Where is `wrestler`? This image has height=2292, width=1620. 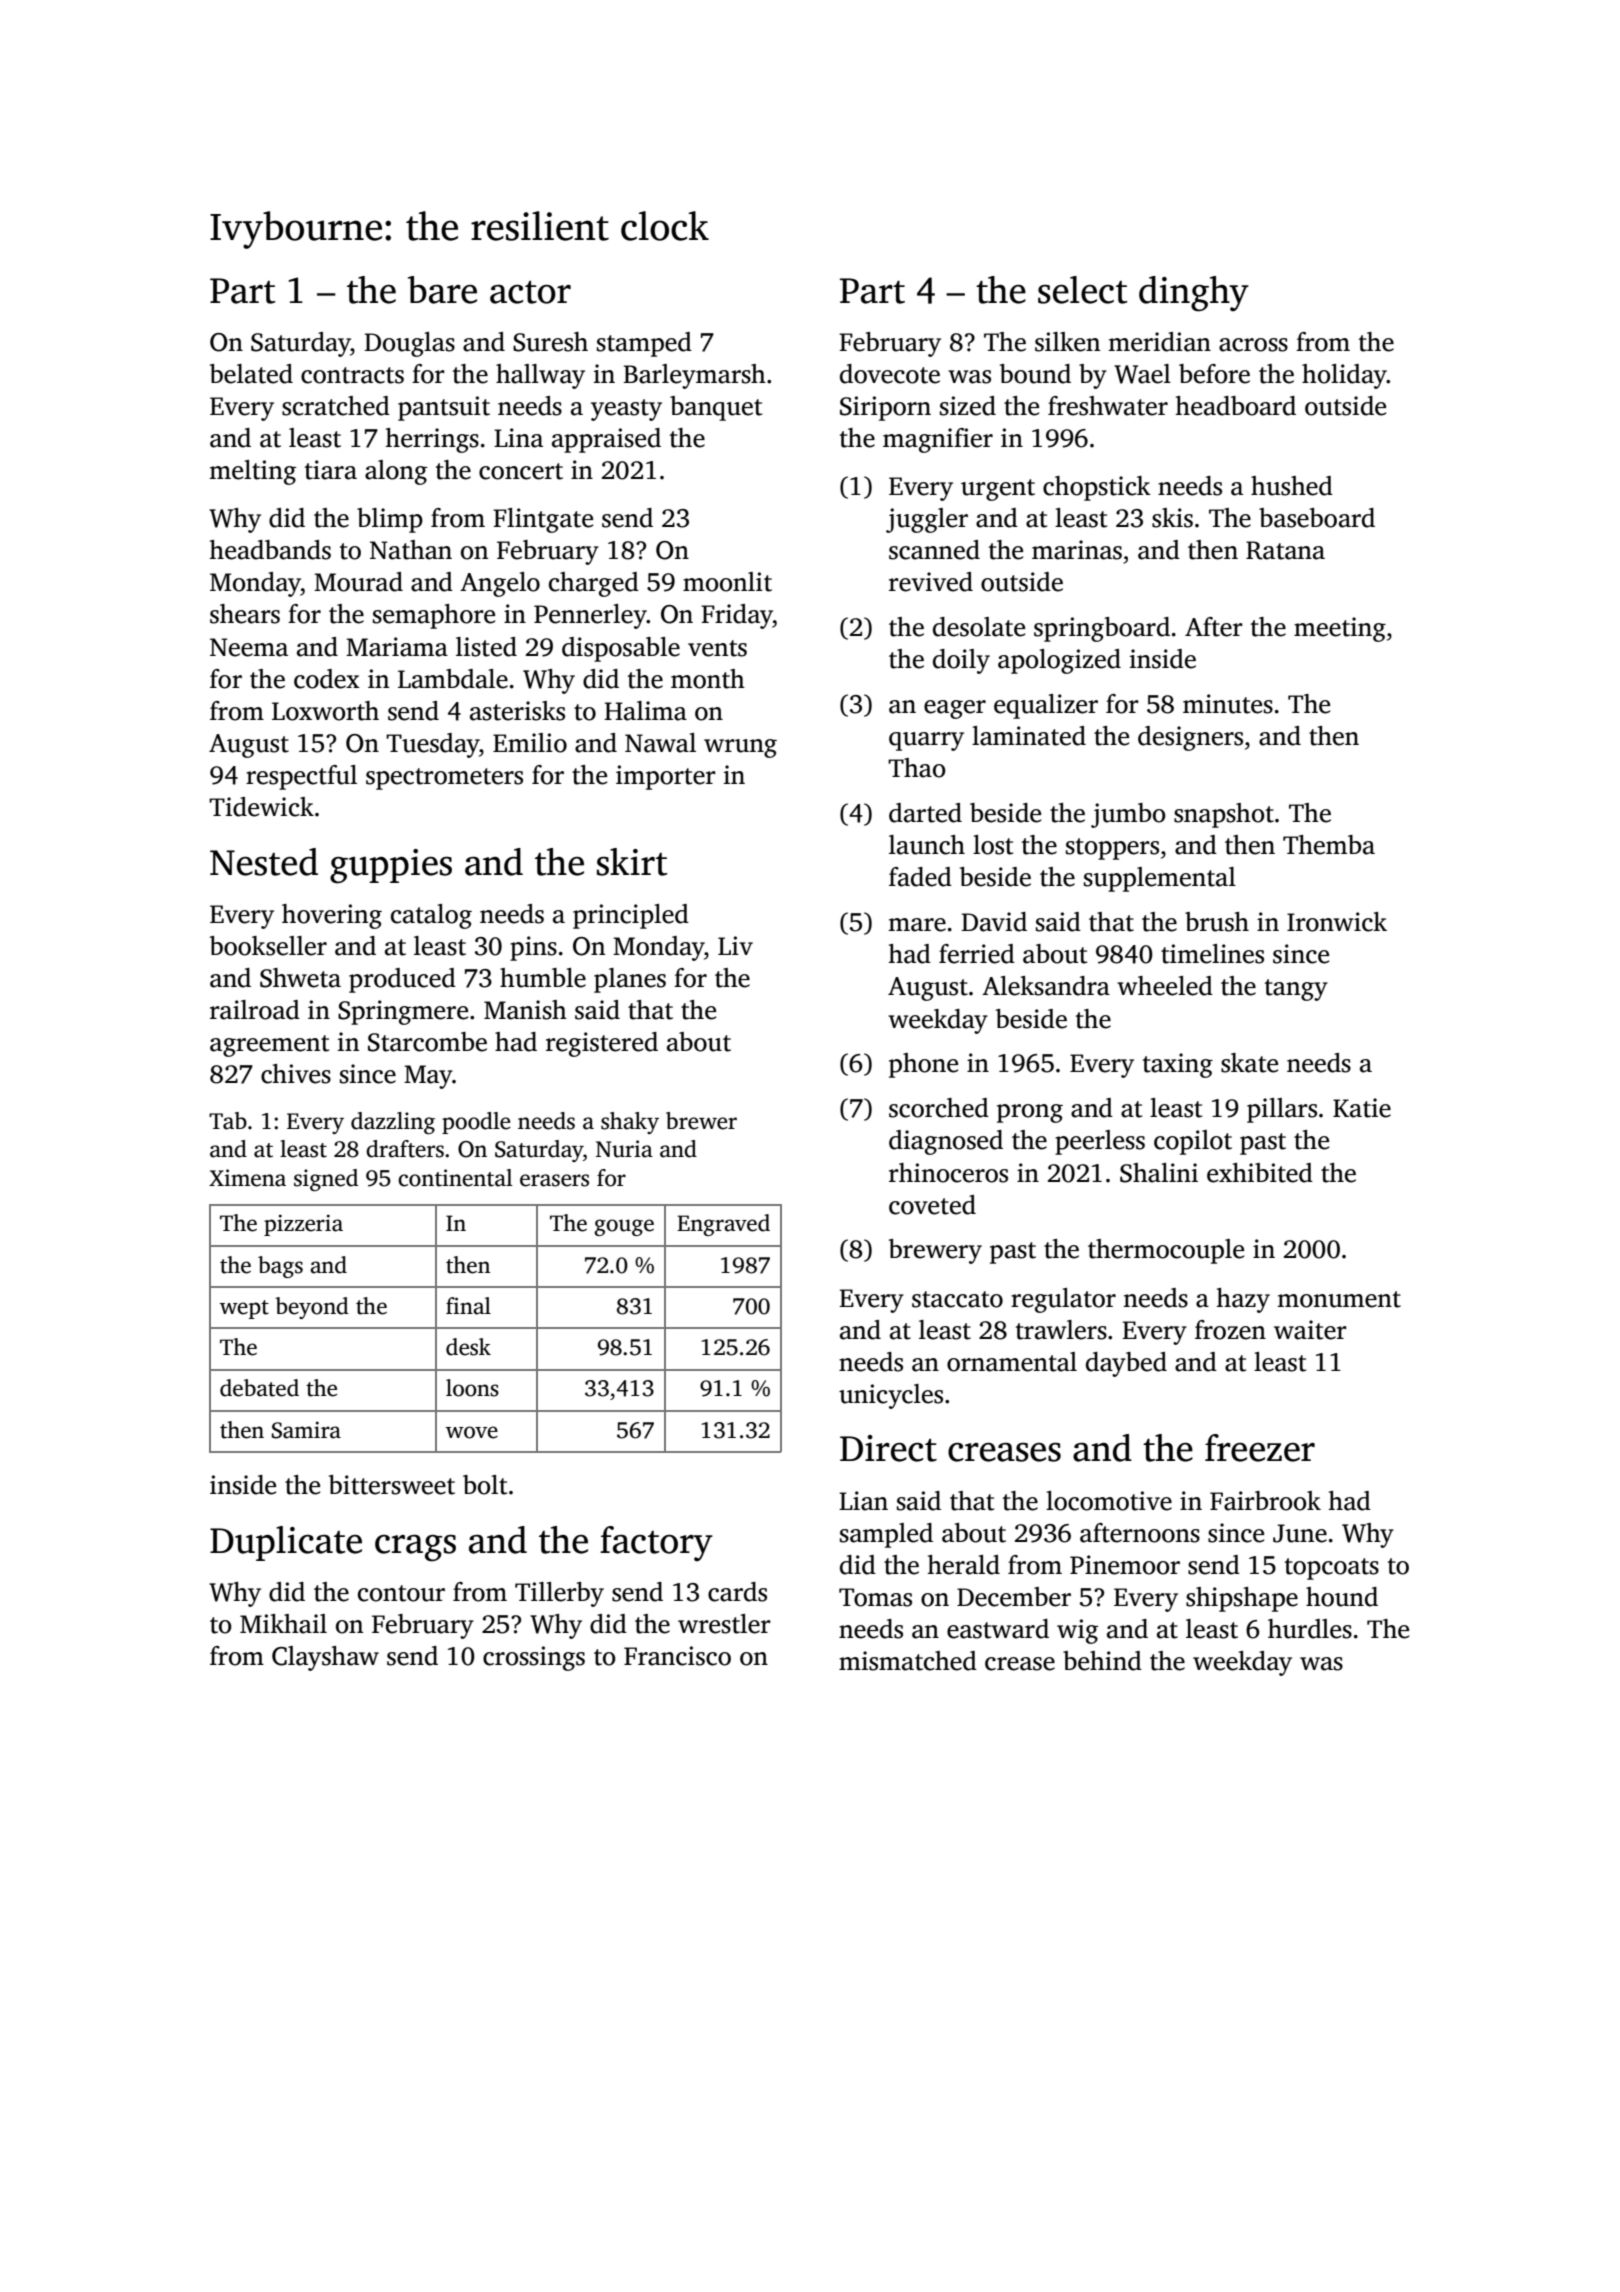 wrestler is located at coordinates (724, 1624).
